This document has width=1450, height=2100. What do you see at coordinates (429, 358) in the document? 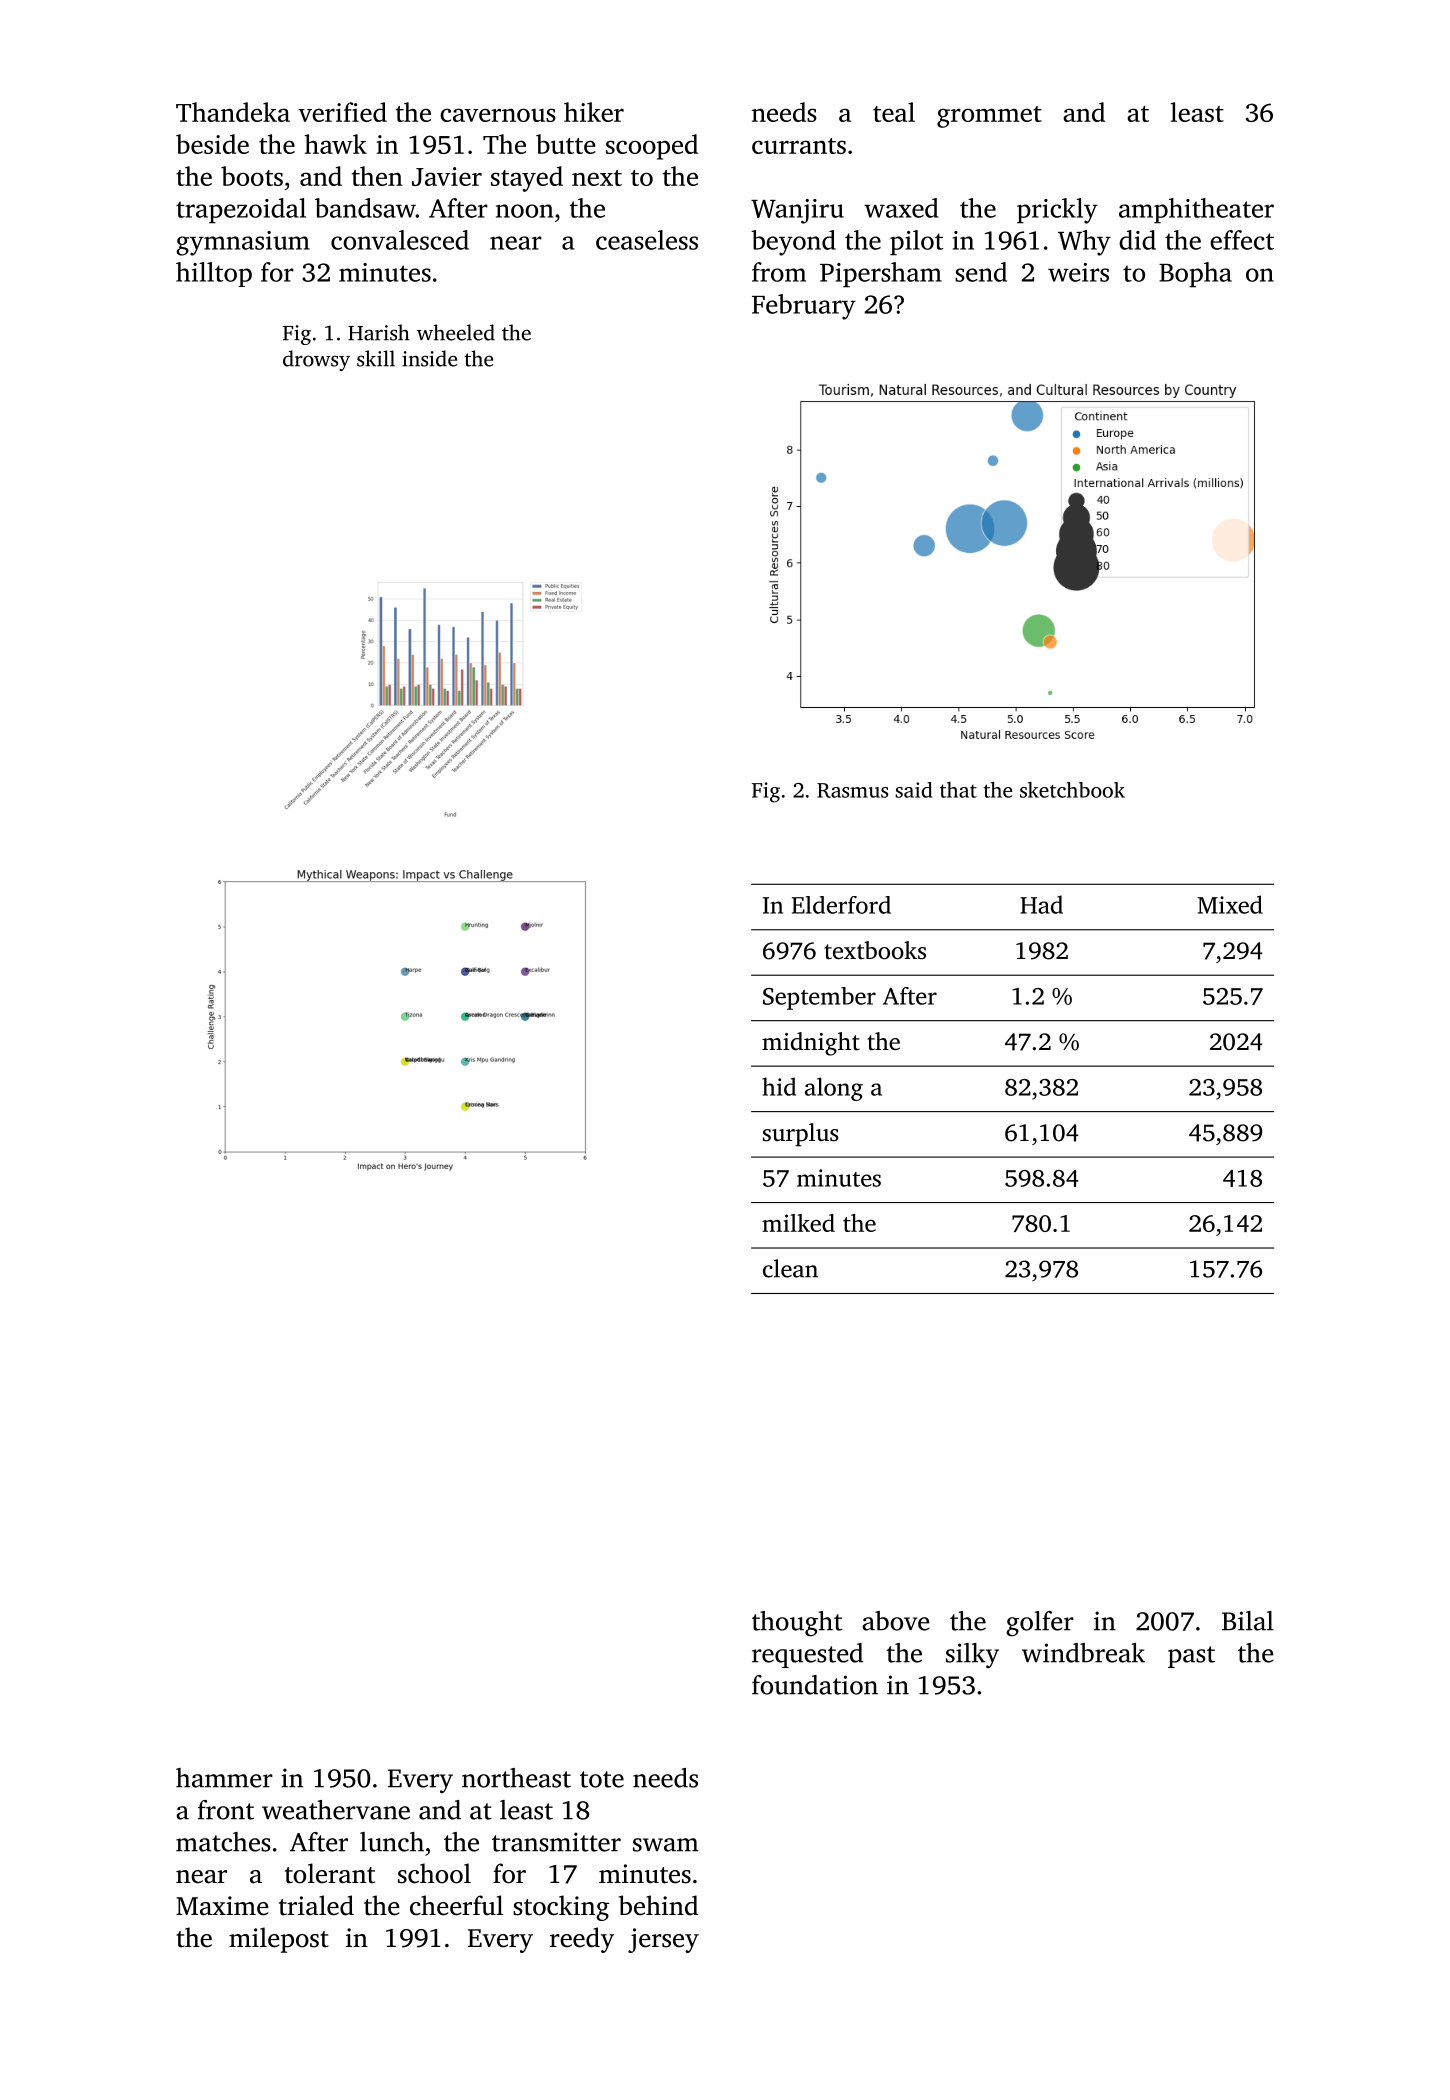
I see `inside` at bounding box center [429, 358].
